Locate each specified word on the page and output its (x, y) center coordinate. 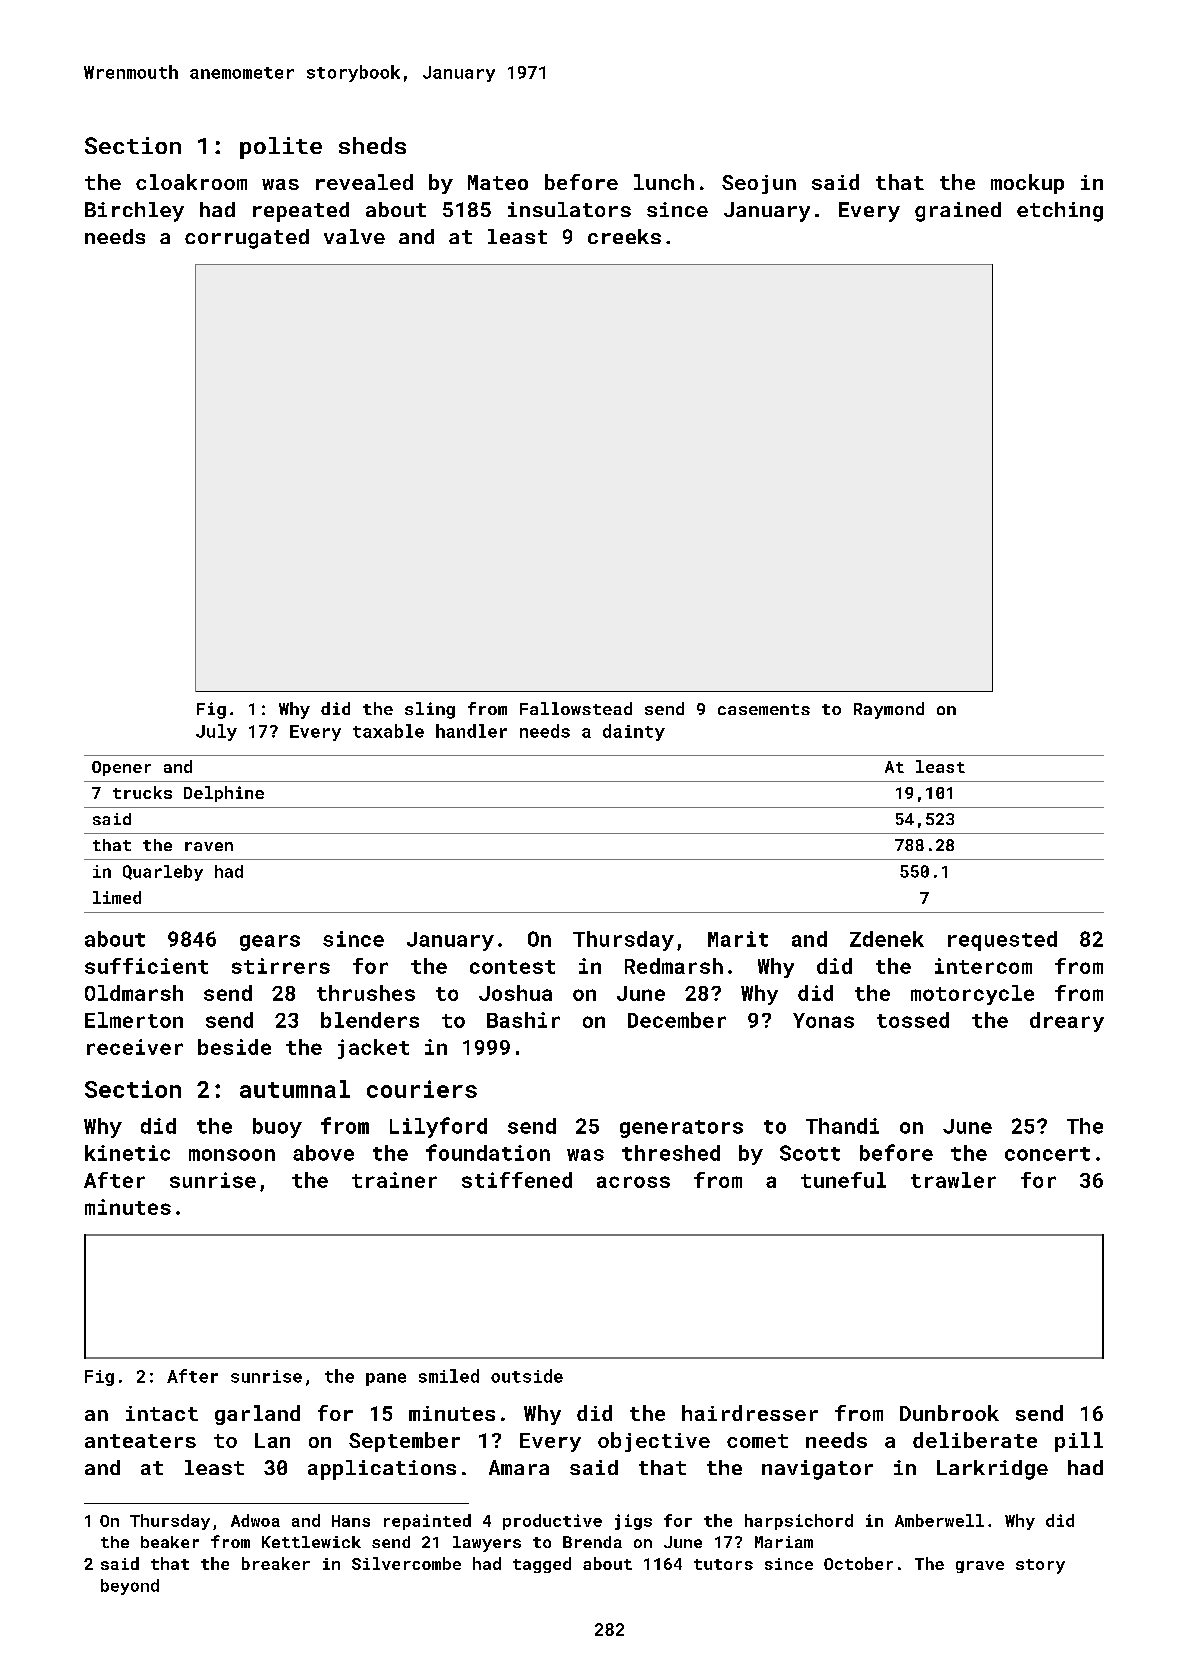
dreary (1067, 1022)
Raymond (889, 710)
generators (681, 1129)
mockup (1027, 184)
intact (162, 1413)
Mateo (498, 182)
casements (764, 709)
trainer (394, 1180)
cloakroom (191, 182)
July (216, 732)
